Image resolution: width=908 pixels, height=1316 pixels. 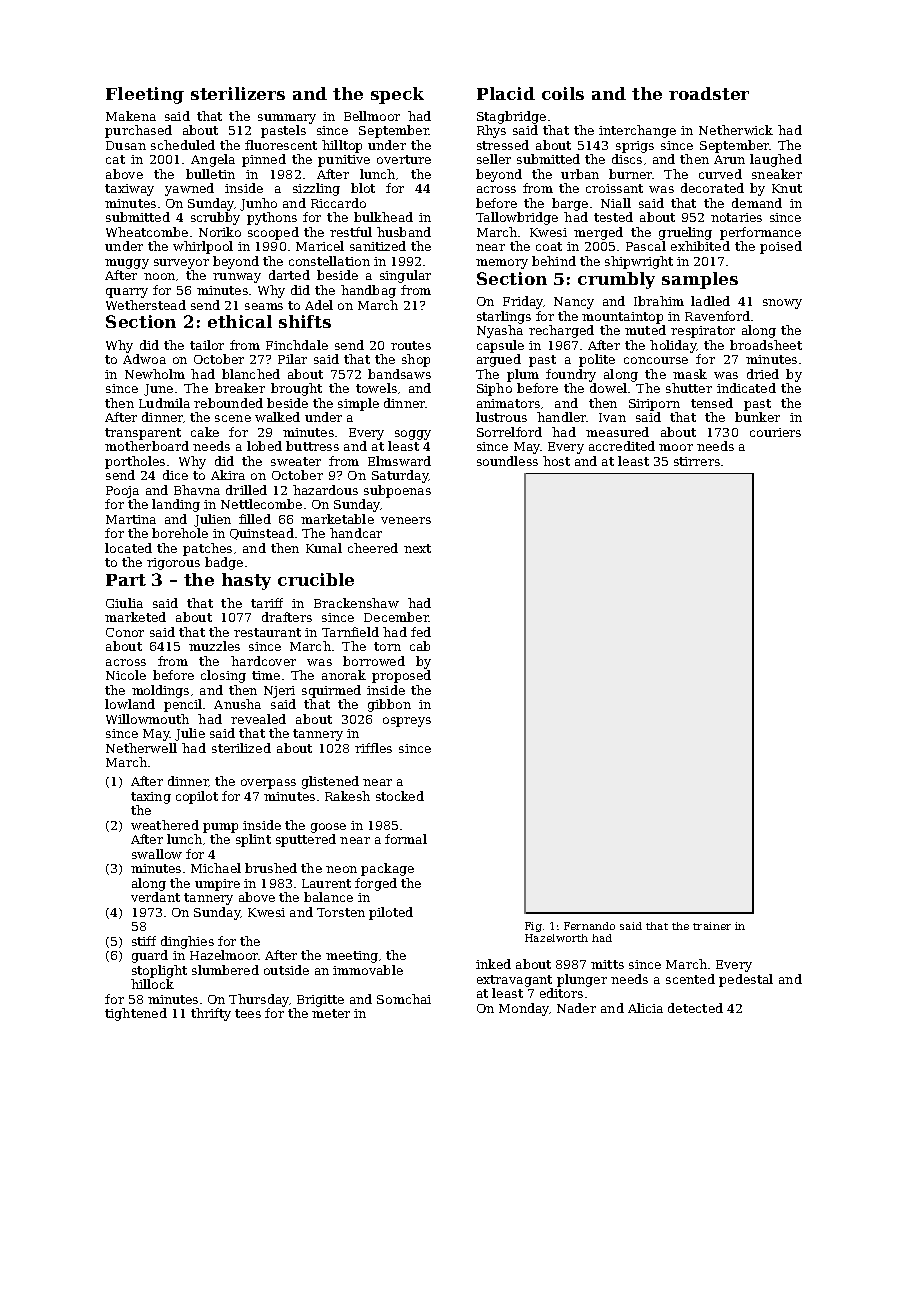 I want to click on snowy, so click(x=782, y=304).
